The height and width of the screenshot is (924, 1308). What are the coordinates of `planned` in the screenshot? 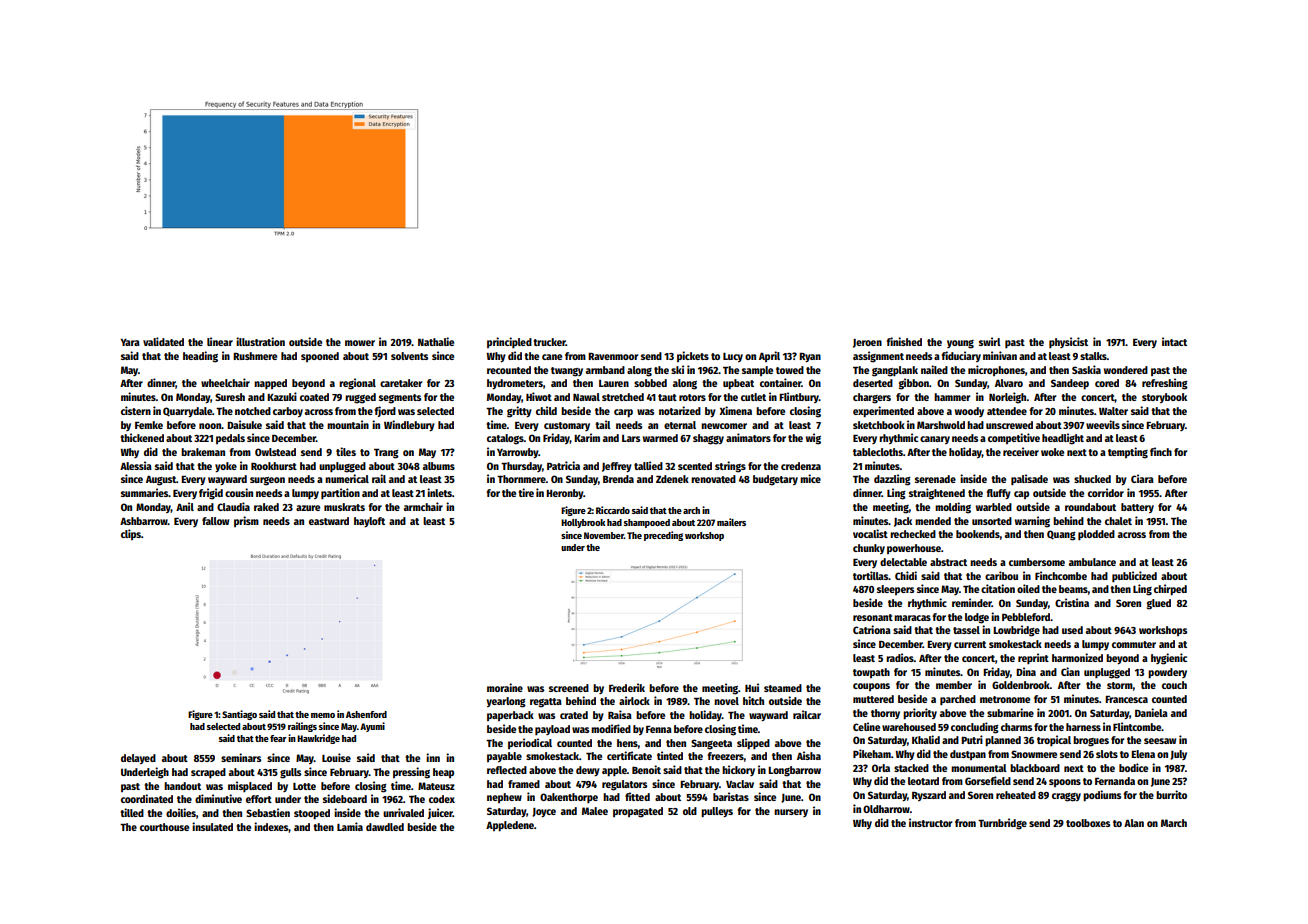 It's located at (1003, 741).
